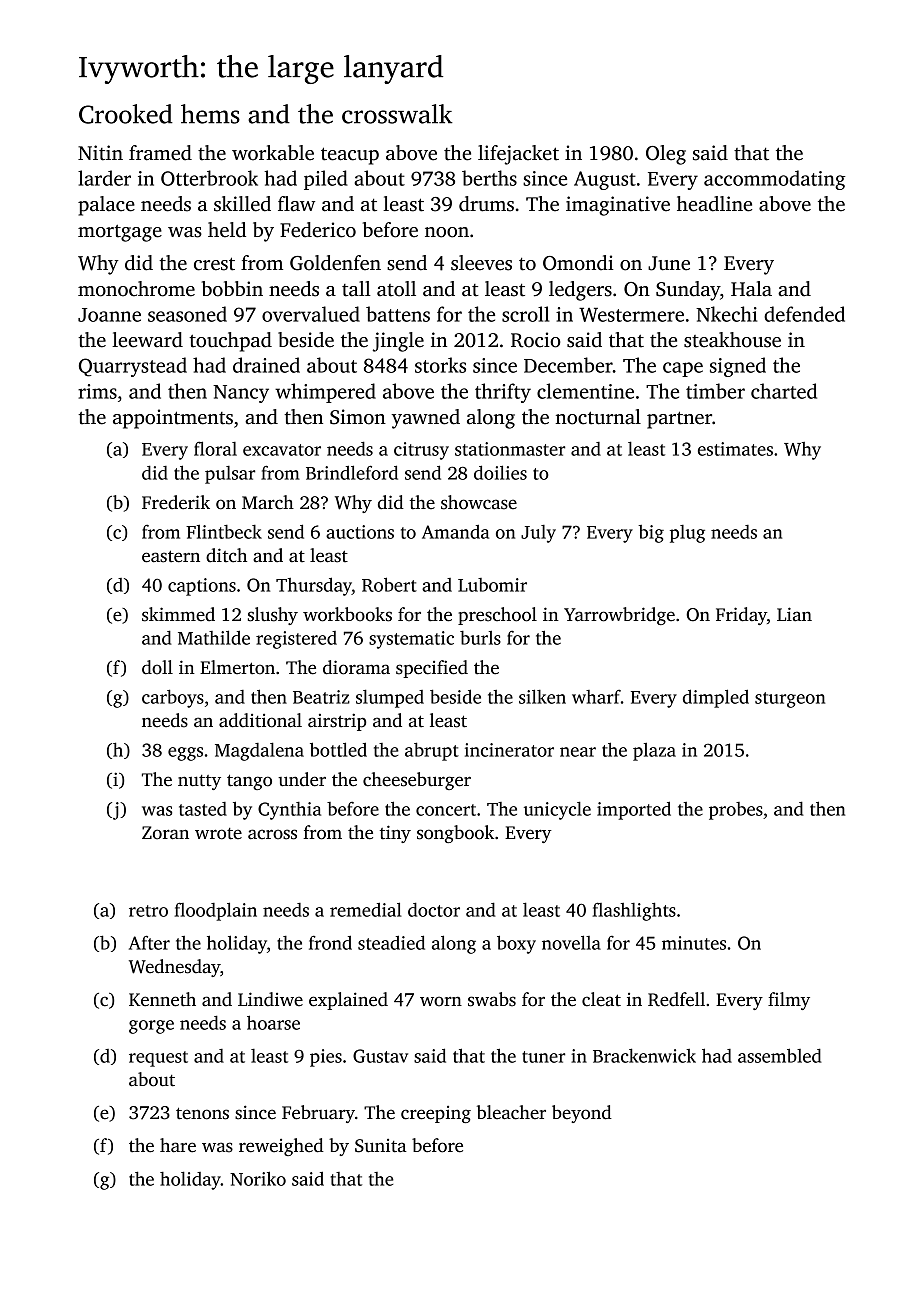 This image has width=924, height=1308. Describe the element at coordinates (270, 999) in the image. I see `Lindiwe` at that location.
